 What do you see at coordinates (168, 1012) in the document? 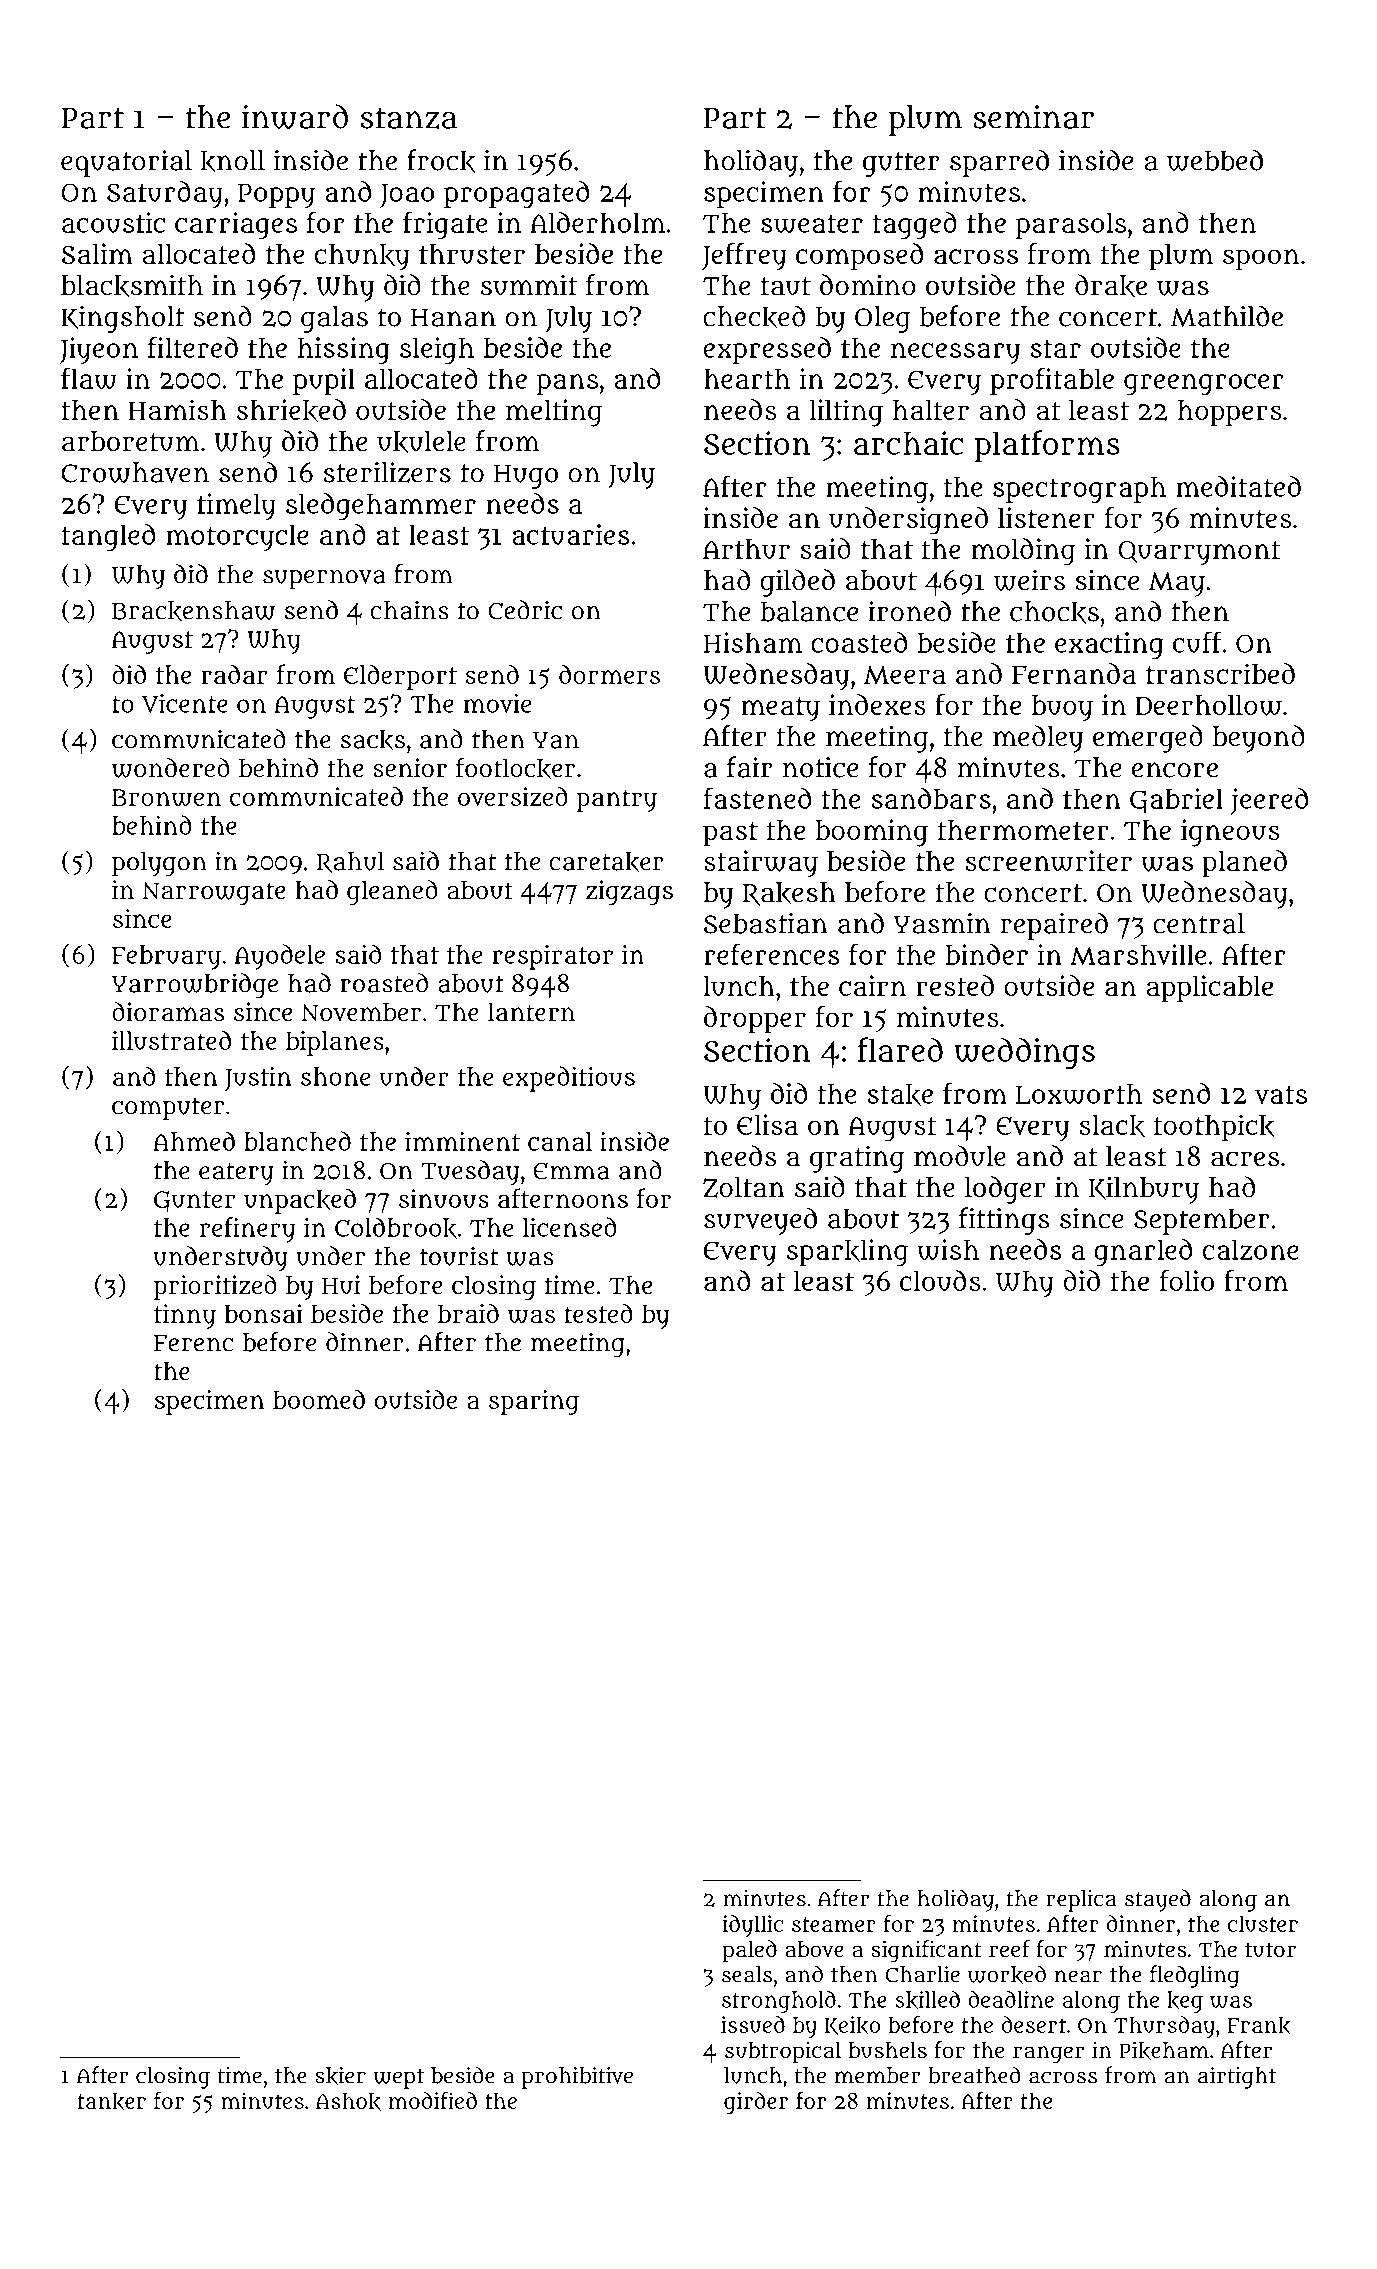
I see `dioramas` at bounding box center [168, 1012].
